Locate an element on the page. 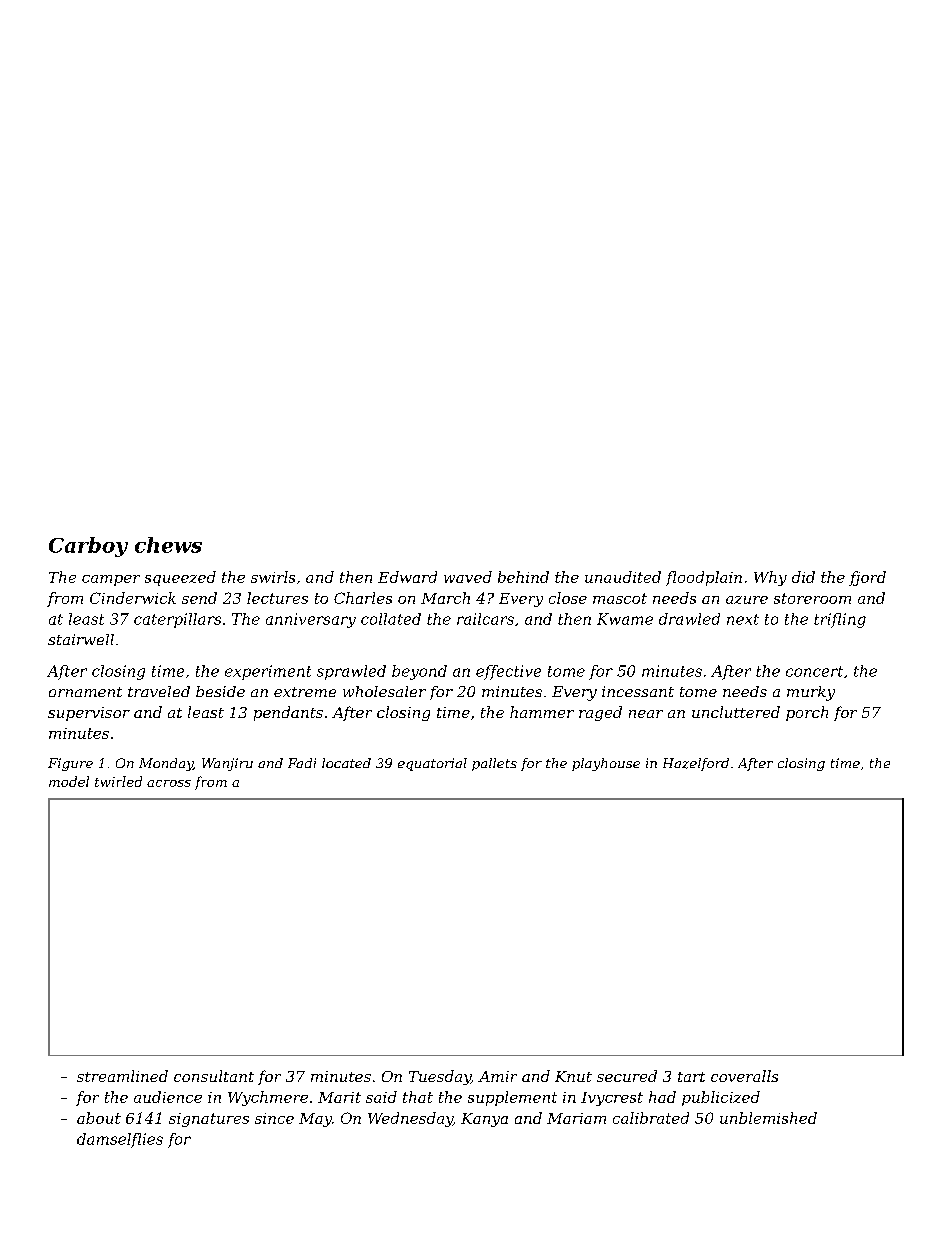  about is located at coordinates (99, 1118).
